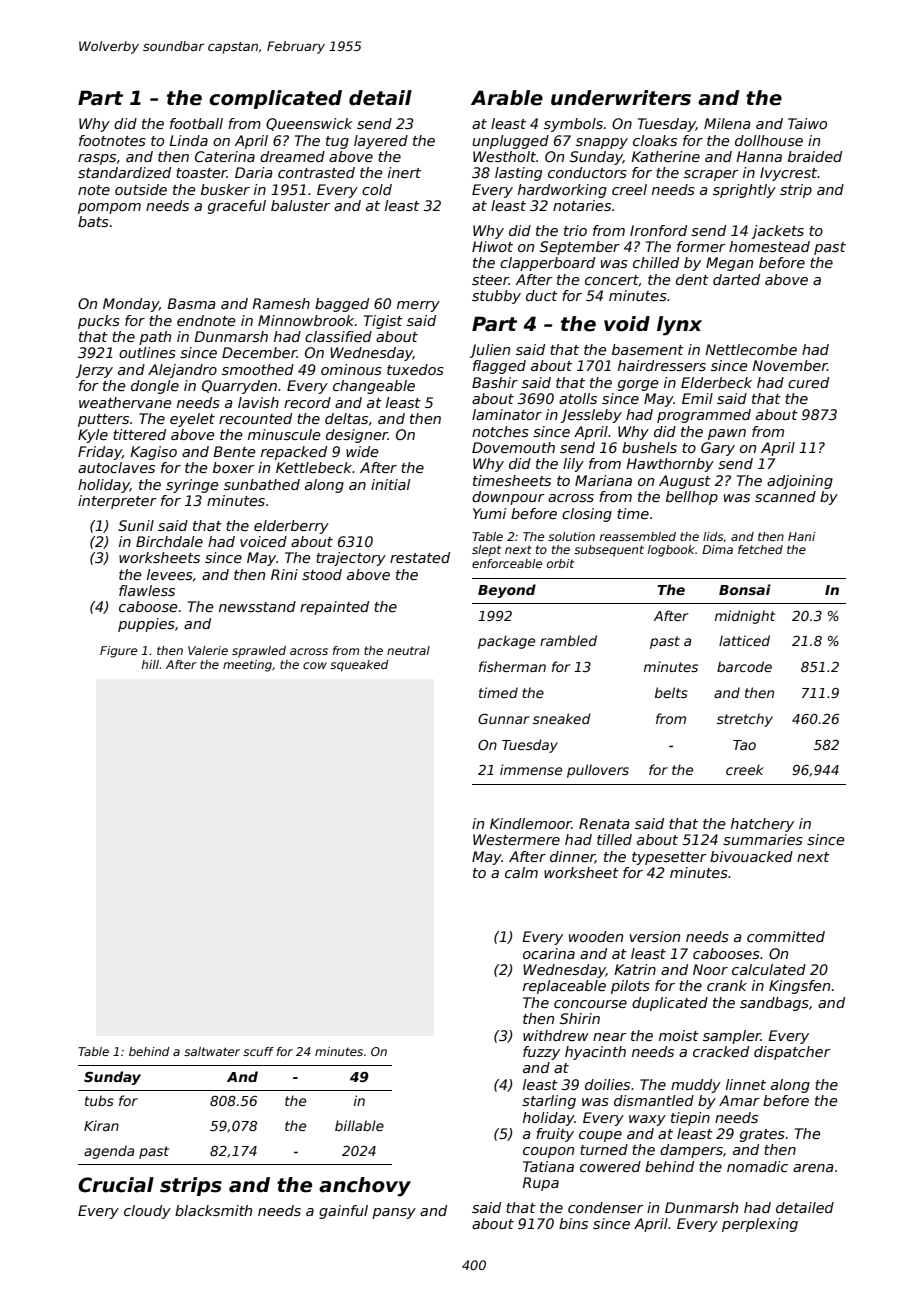 Image resolution: width=924 pixels, height=1308 pixels. What do you see at coordinates (762, 825) in the screenshot?
I see `hatchery` at bounding box center [762, 825].
